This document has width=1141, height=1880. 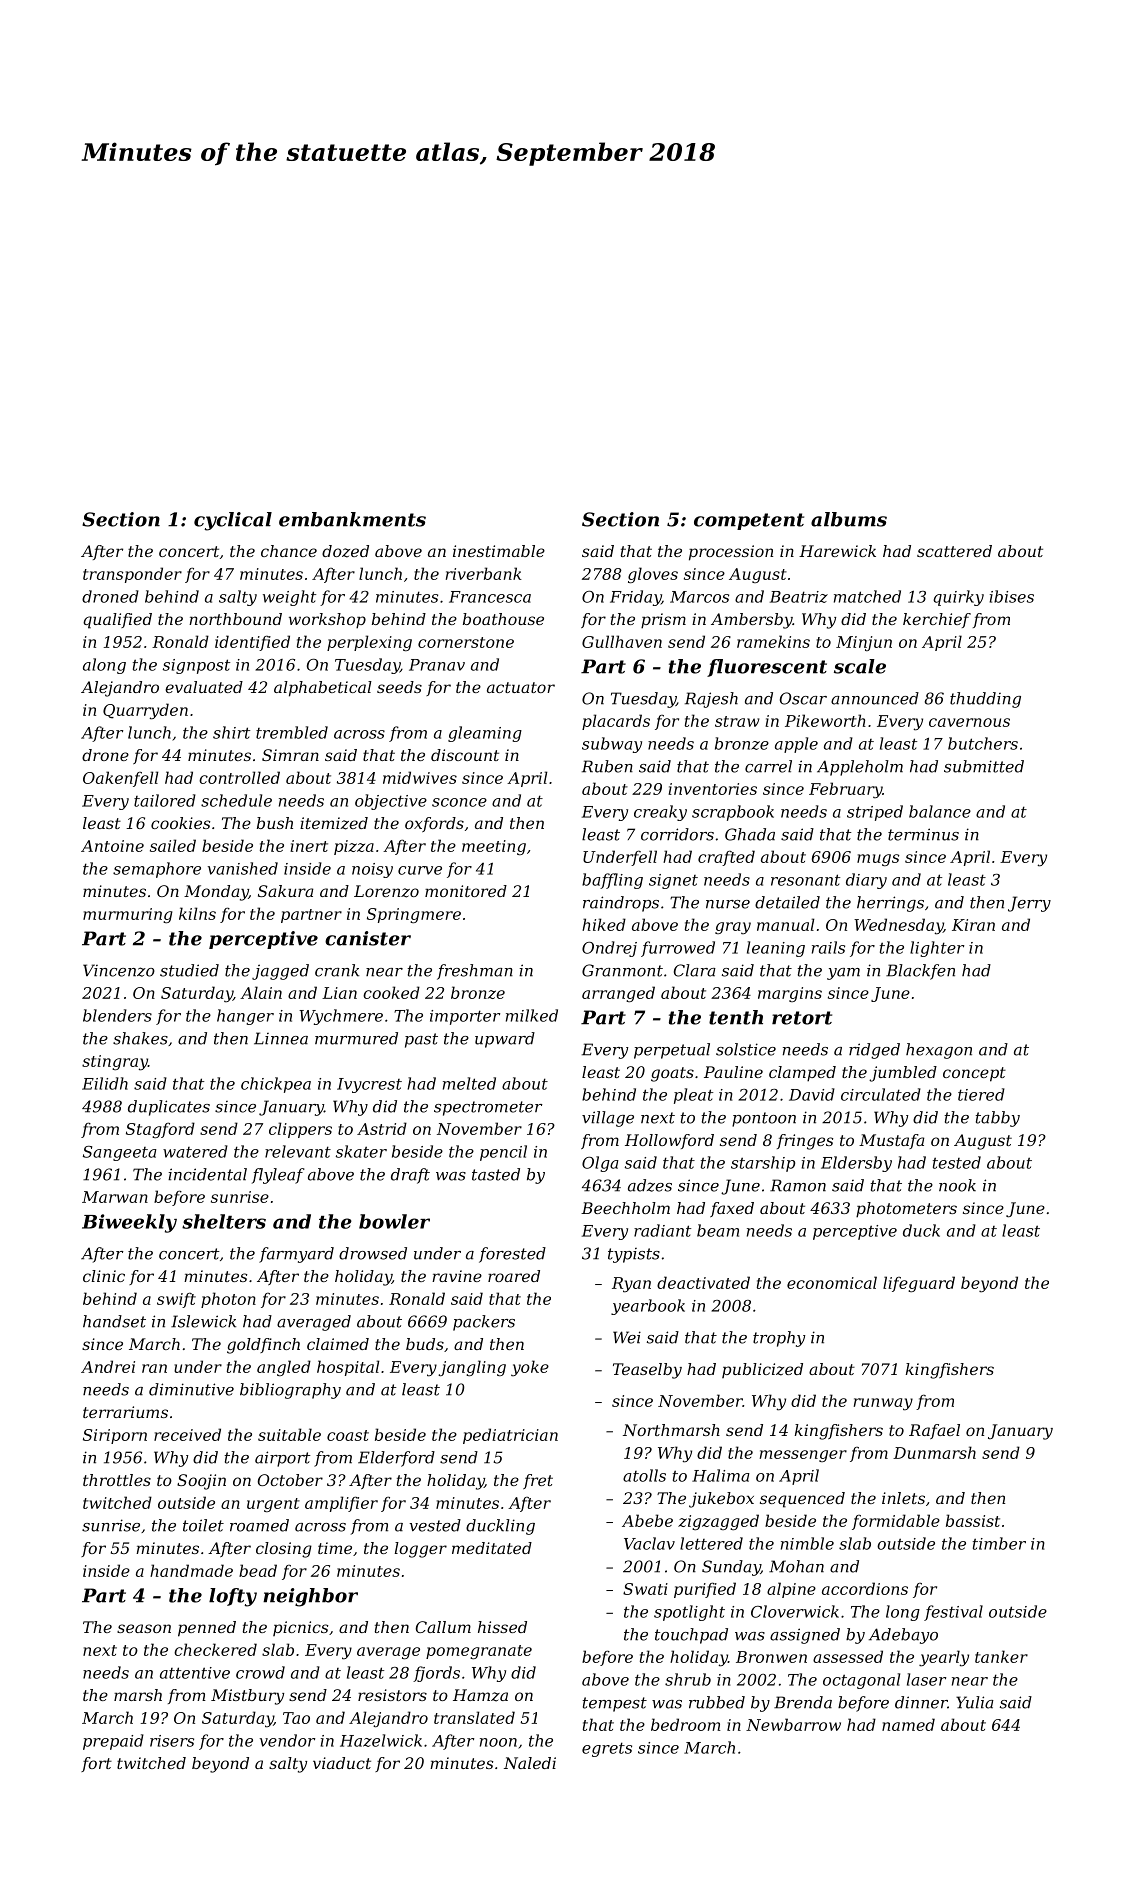 What do you see at coordinates (392, 1695) in the document?
I see `resistors` at bounding box center [392, 1695].
